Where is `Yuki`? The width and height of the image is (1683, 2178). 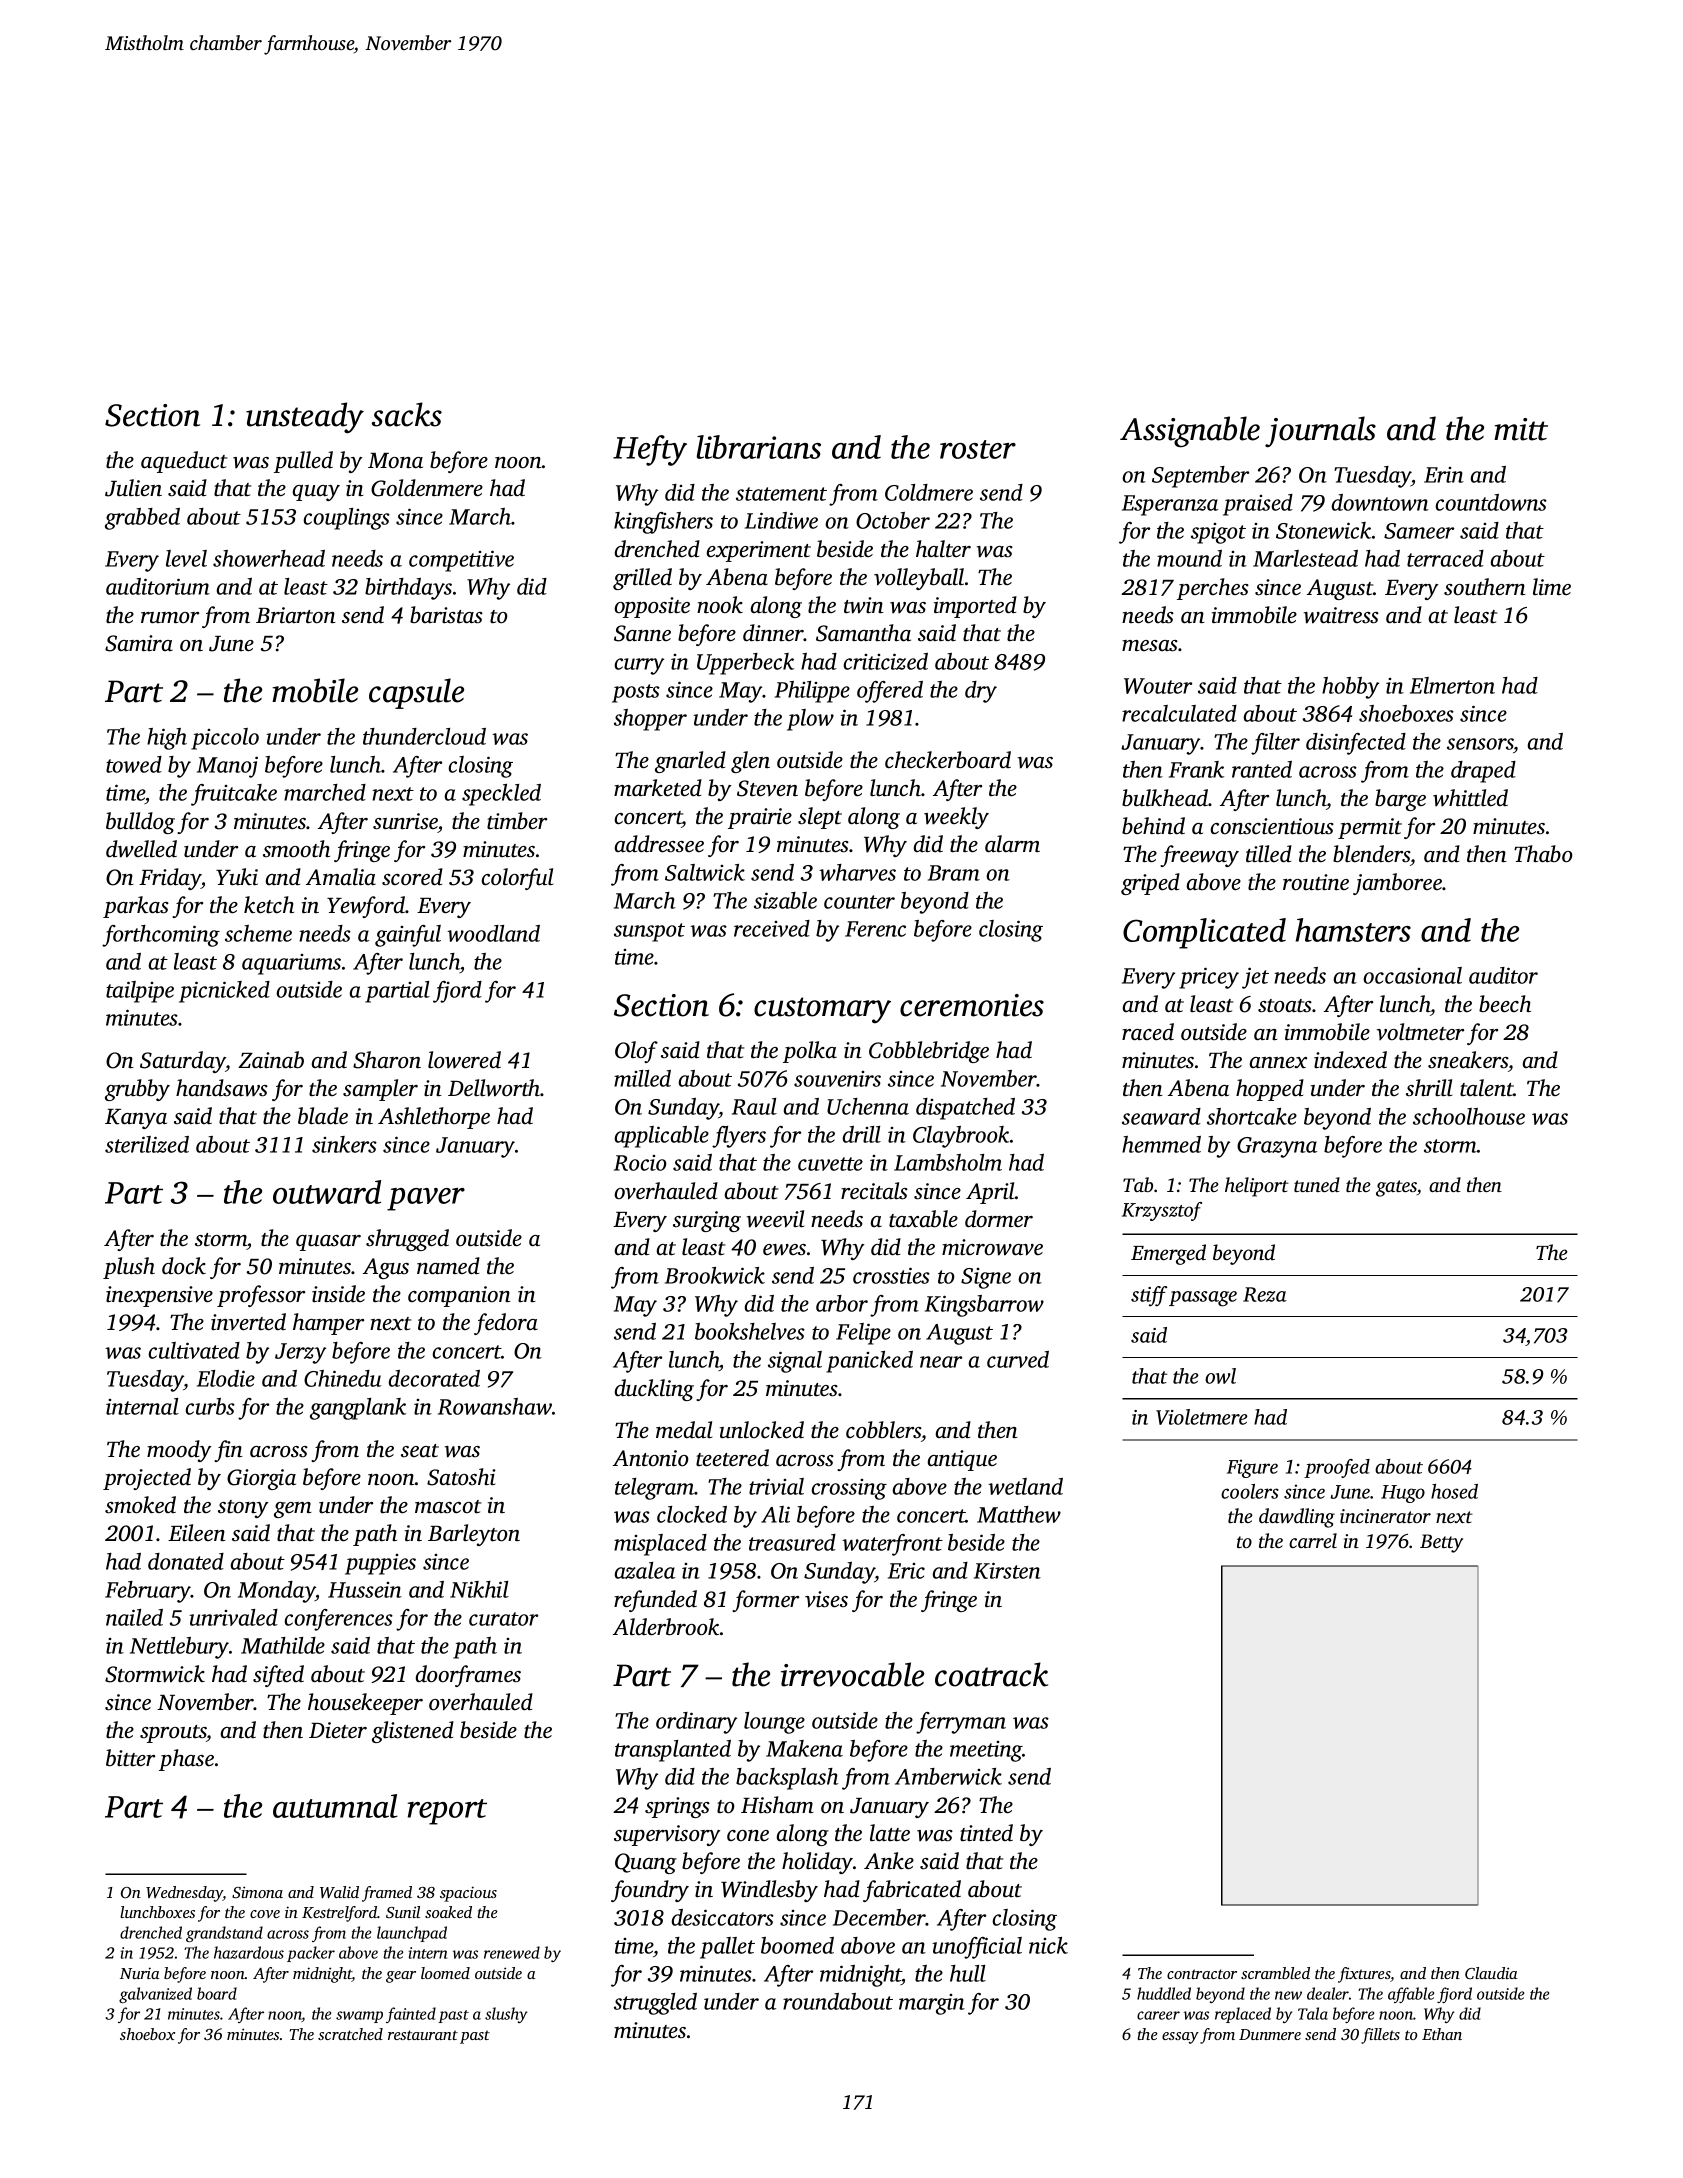
Yuki is located at coordinates (237, 876).
